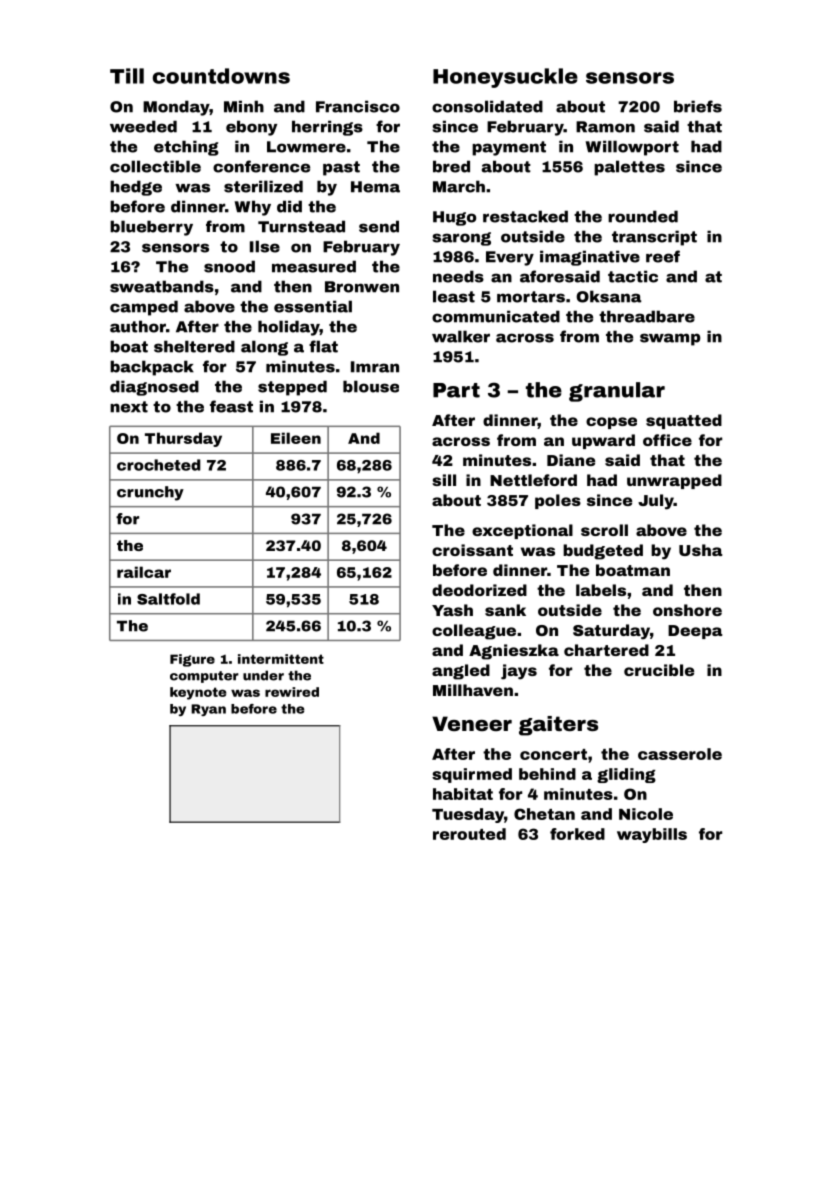  I want to click on rerouted, so click(469, 834).
